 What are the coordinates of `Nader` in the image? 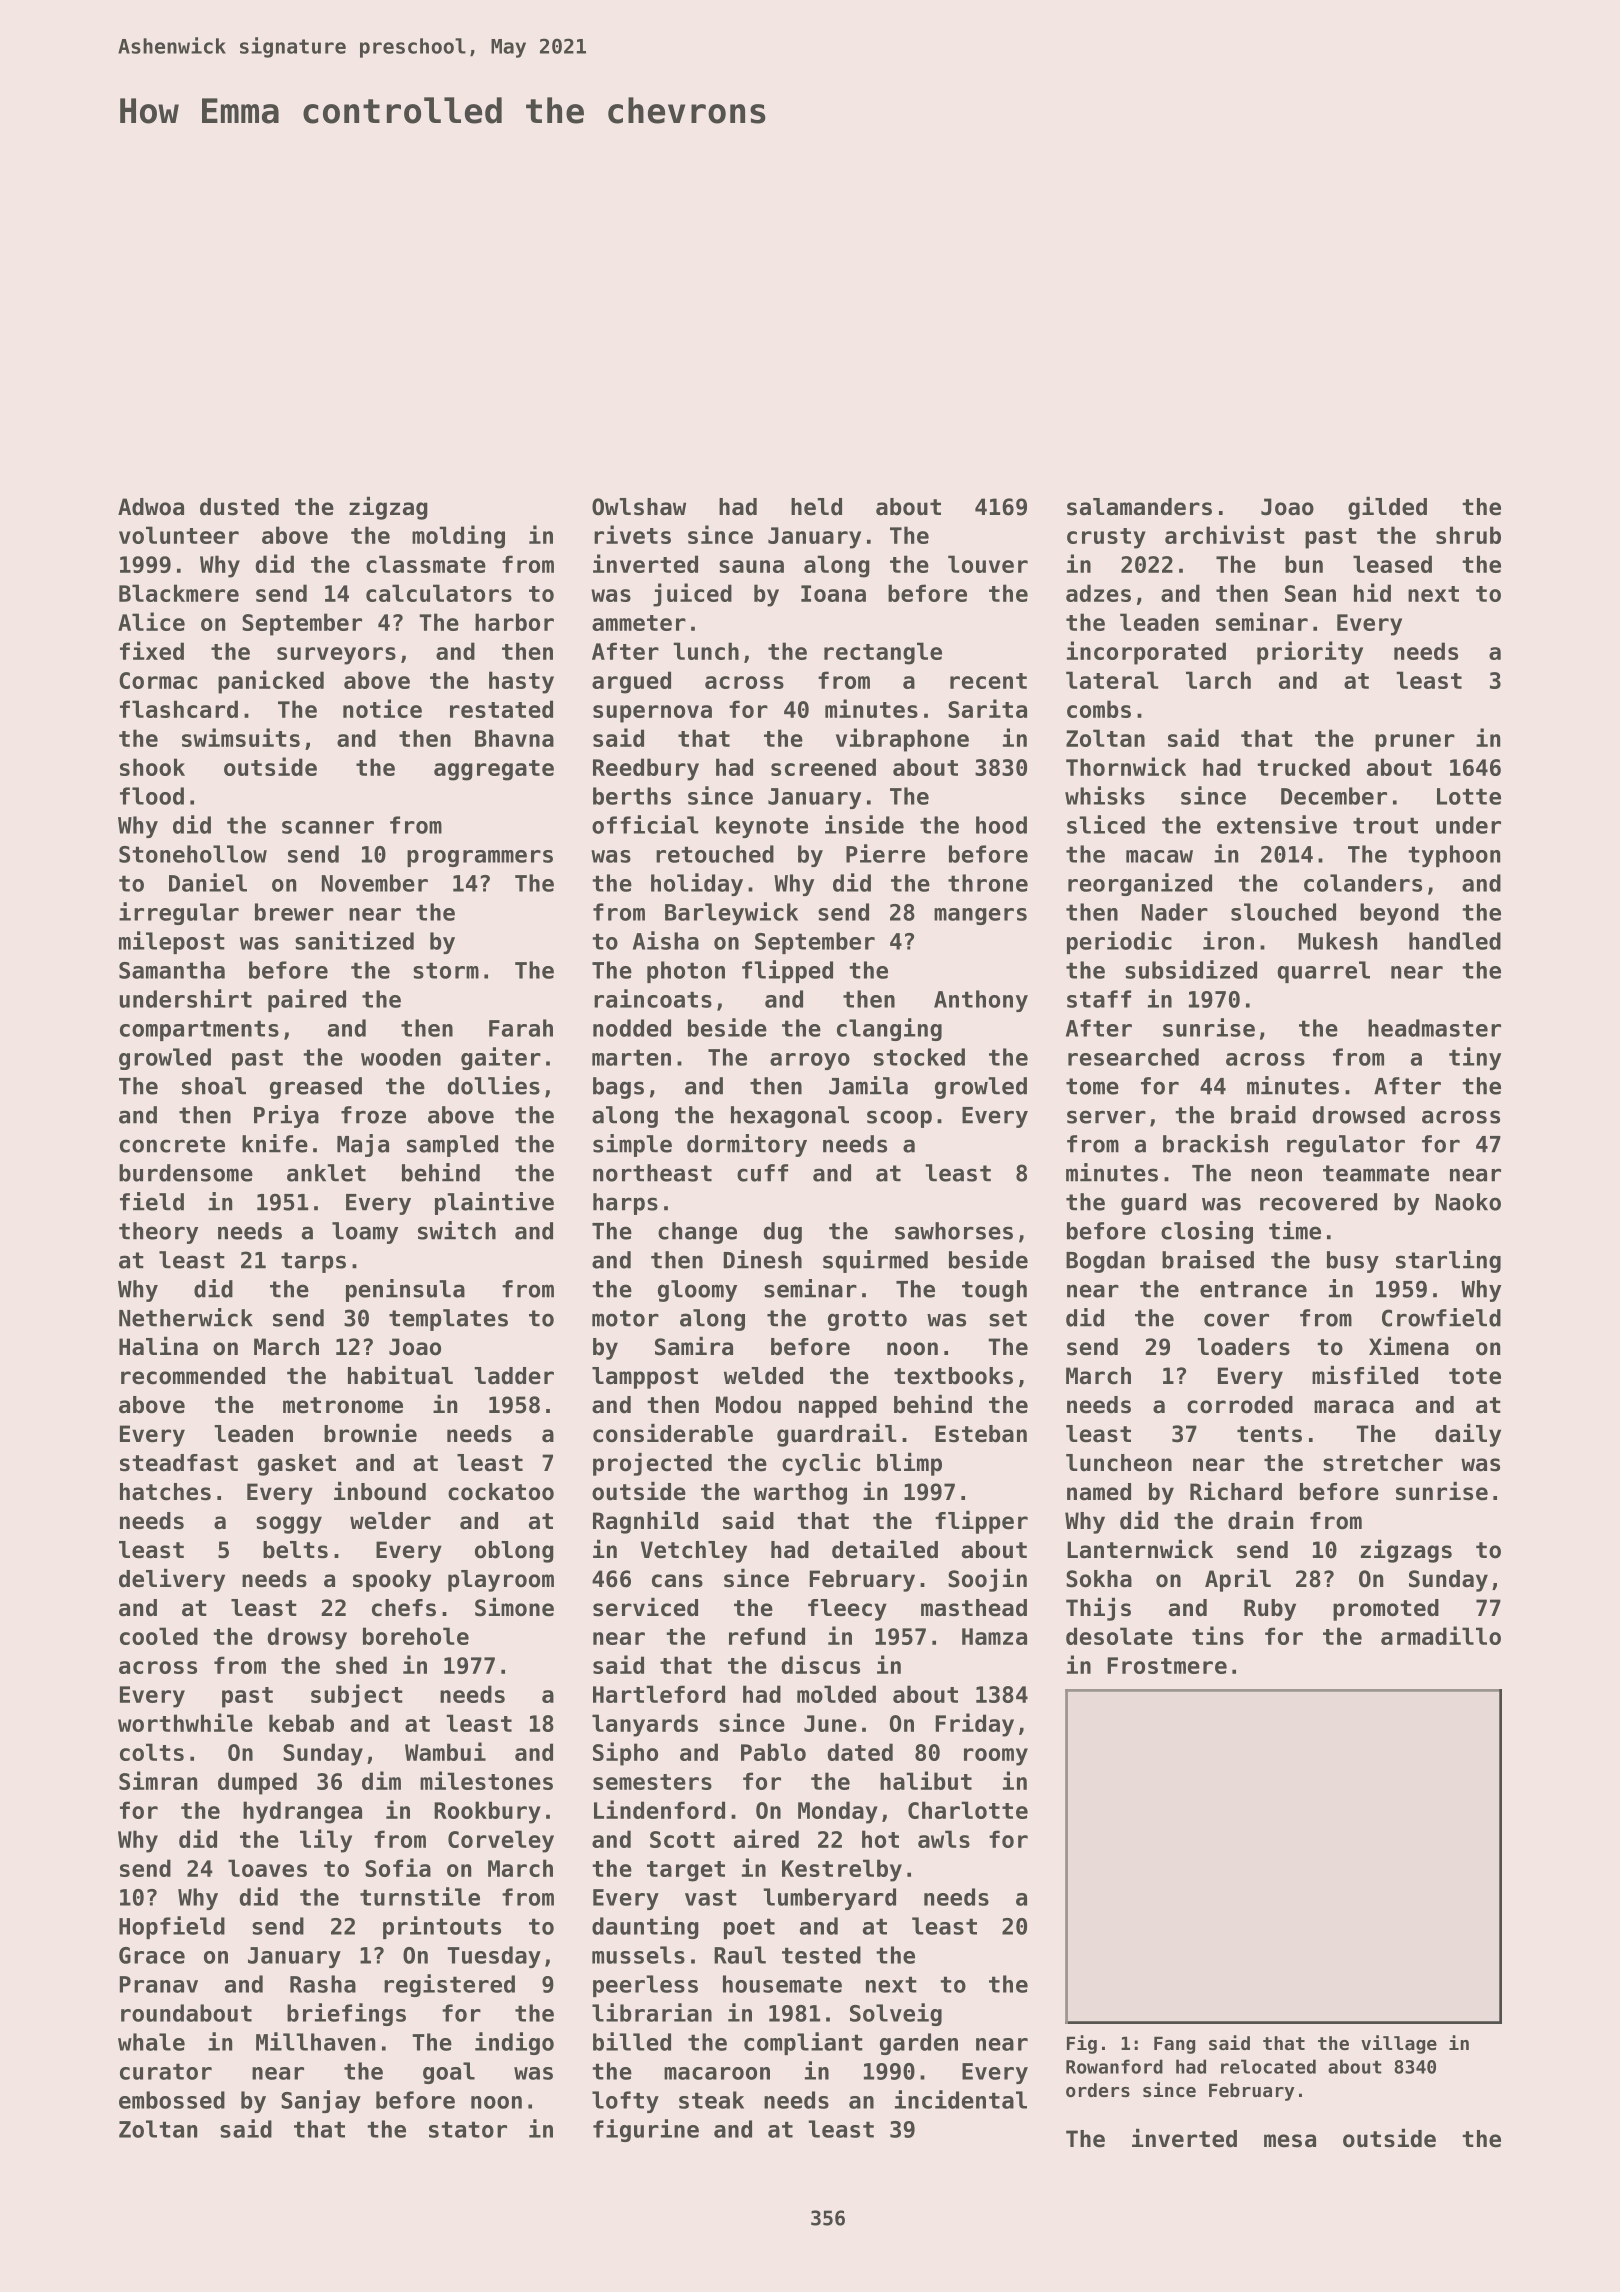 It's located at (1175, 912).
